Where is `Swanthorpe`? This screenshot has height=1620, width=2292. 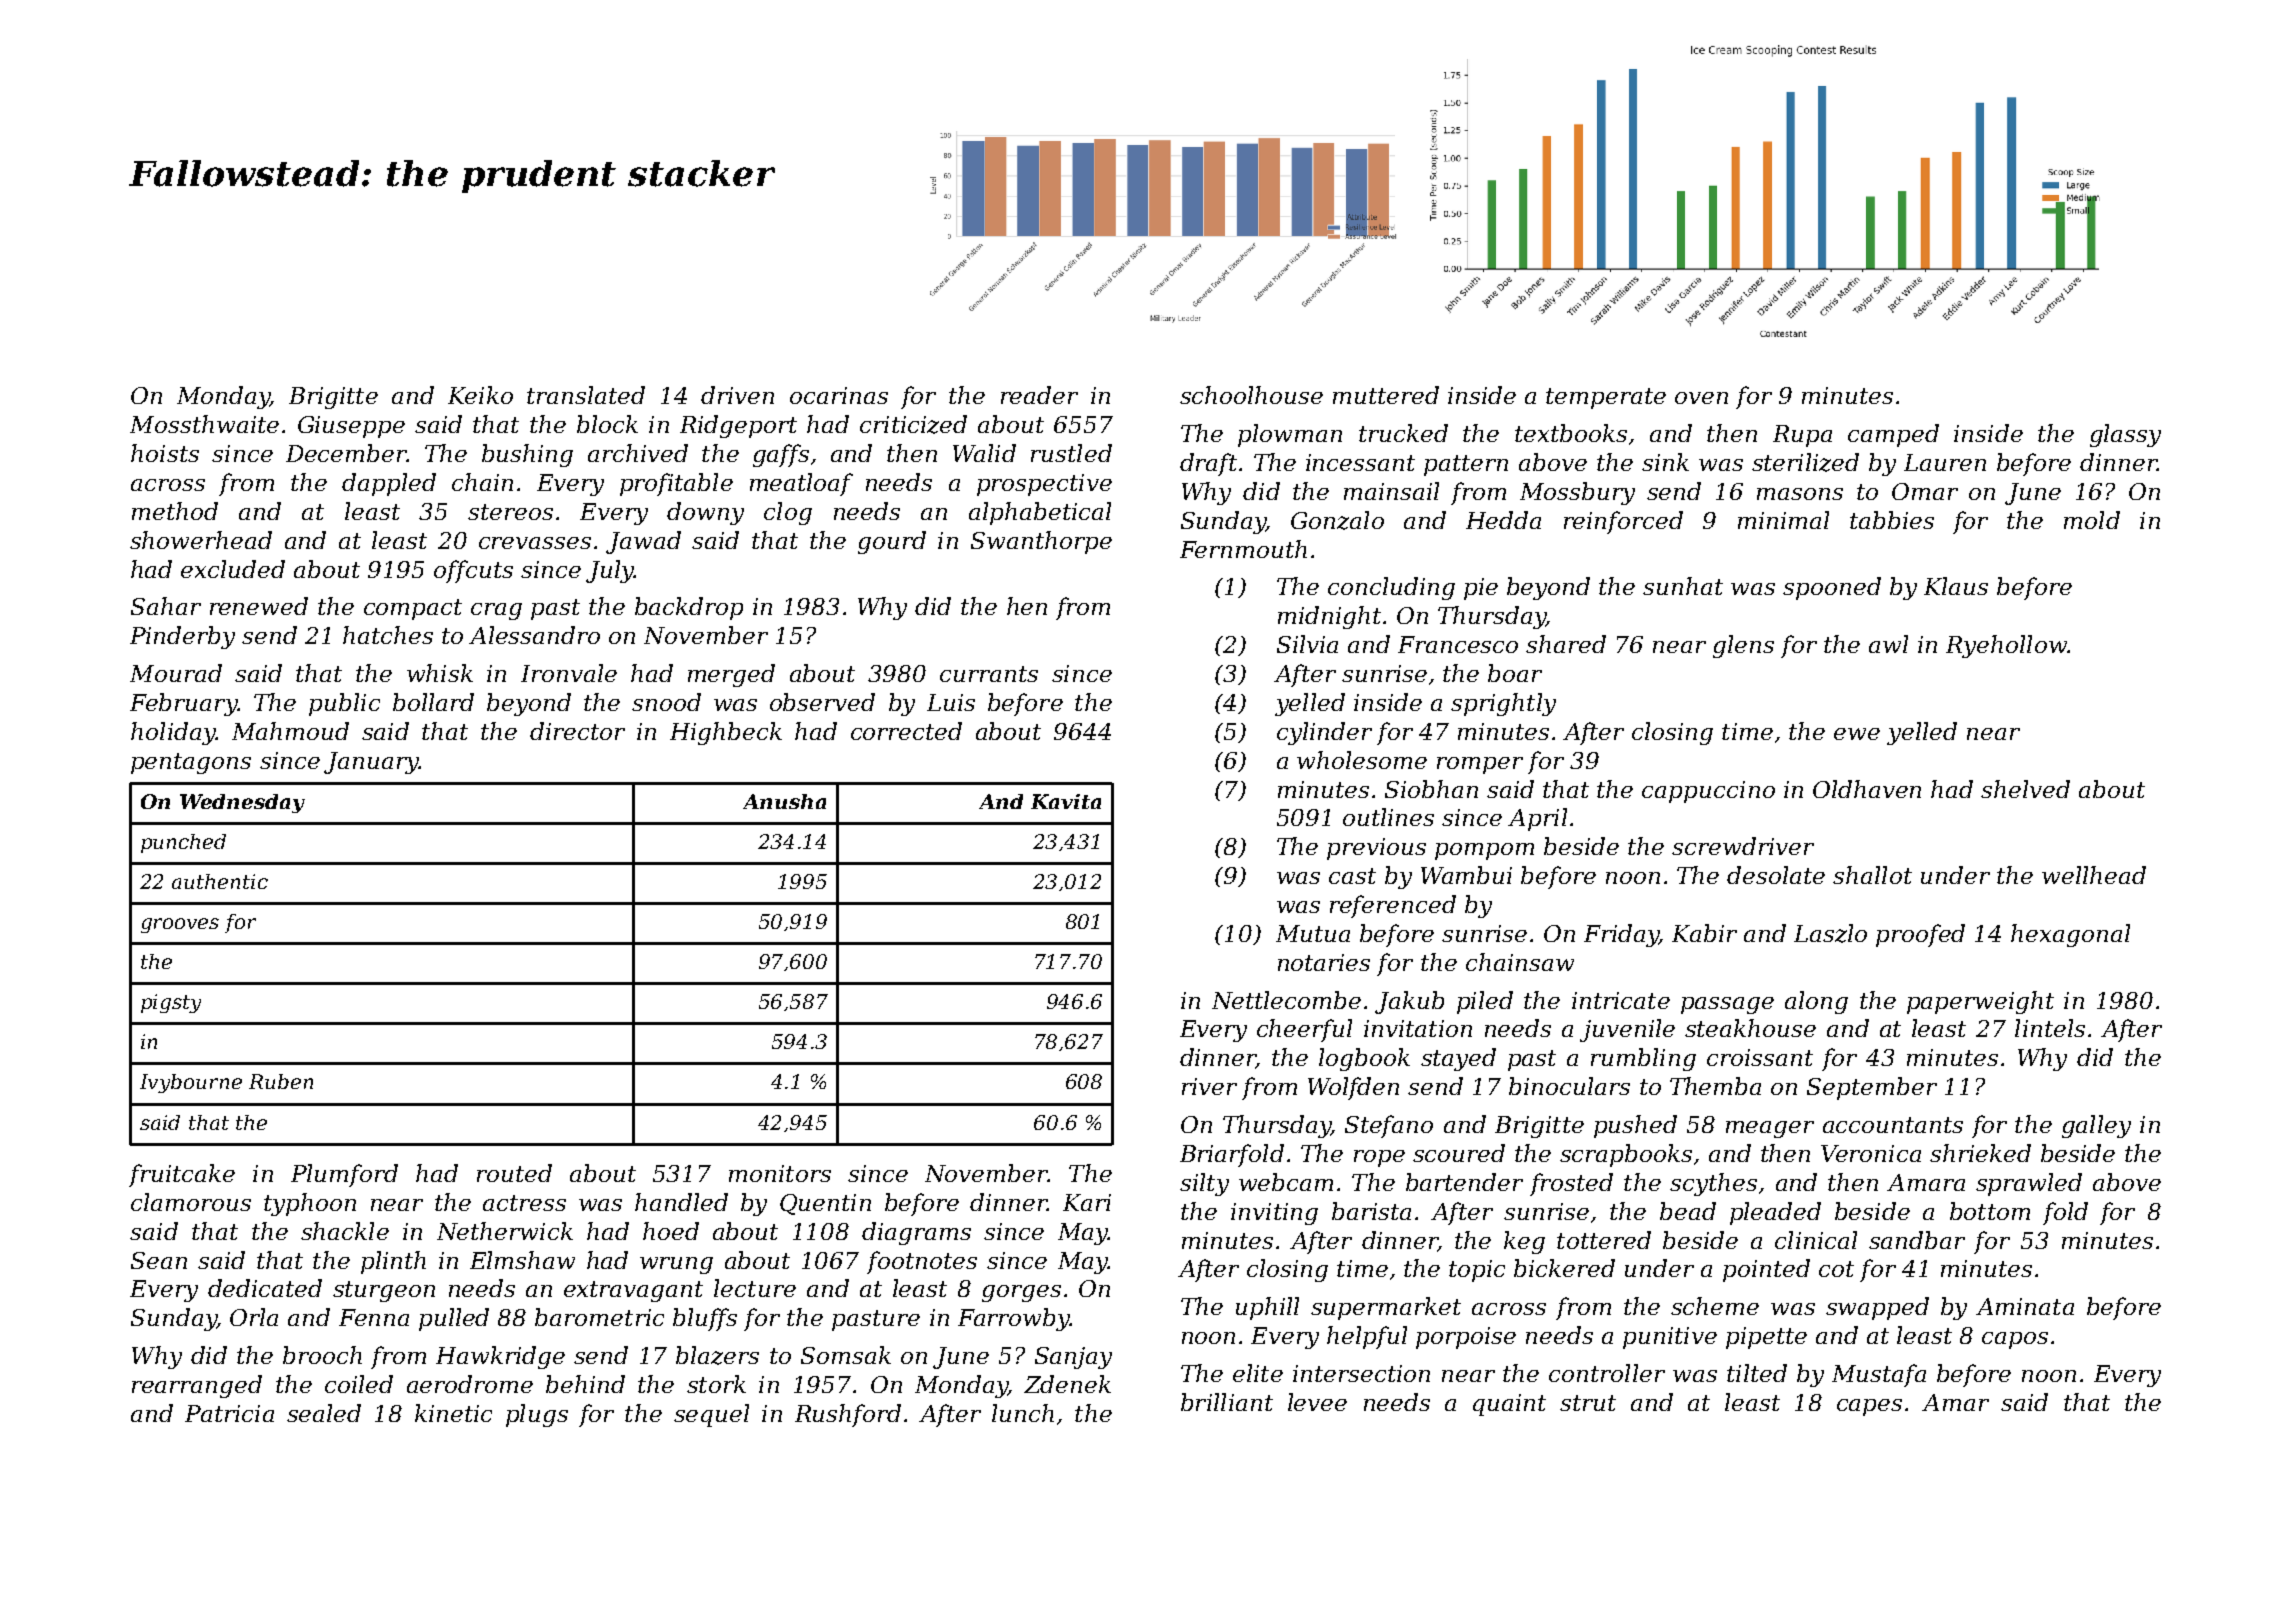 Swanthorpe is located at coordinates (1041, 542).
